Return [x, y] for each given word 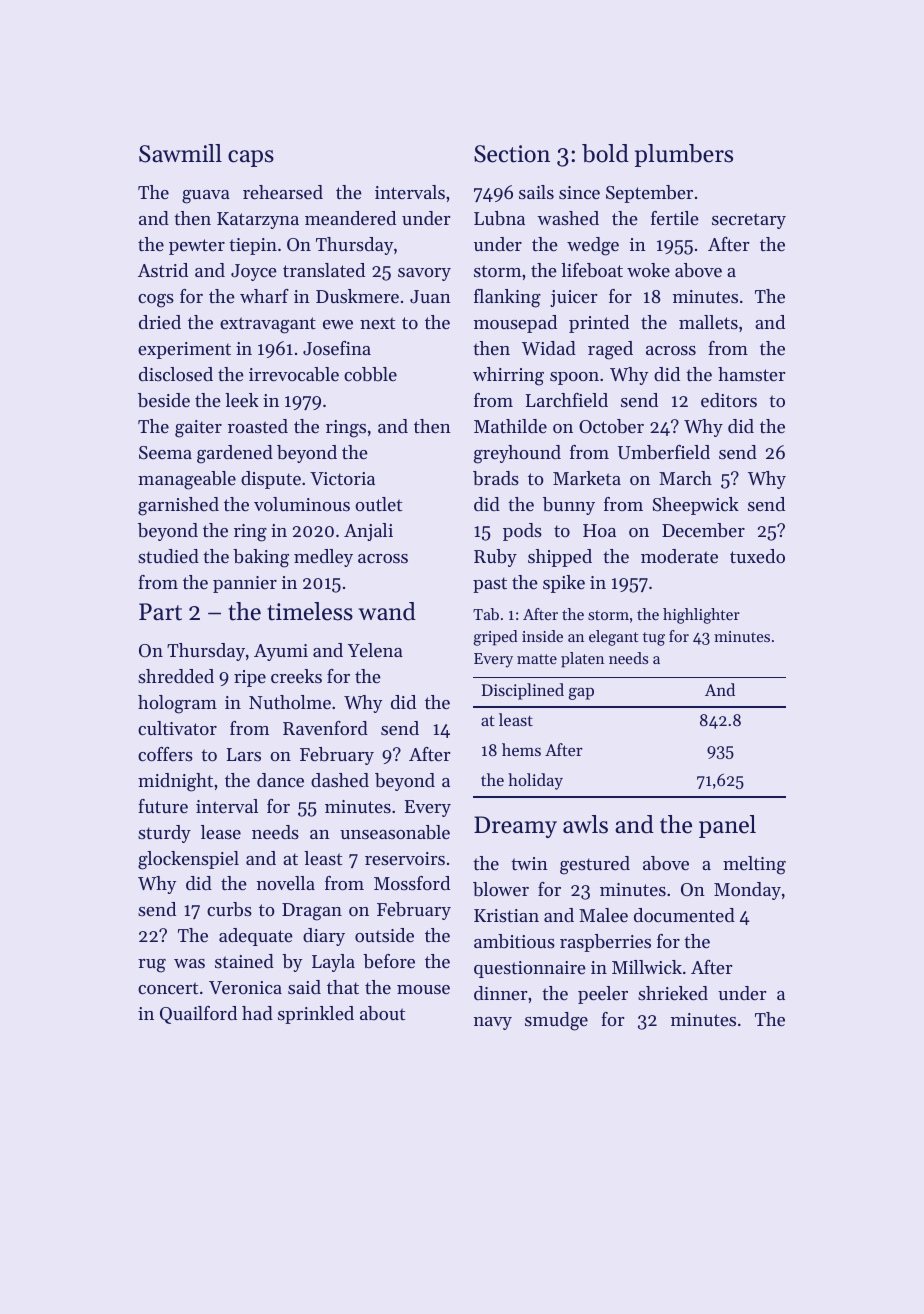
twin [529, 863]
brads [496, 478]
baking [261, 558]
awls [585, 824]
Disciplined [523, 691]
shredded [176, 676]
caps [251, 158]
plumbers [684, 155]
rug [152, 966]
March [685, 478]
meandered [350, 218]
